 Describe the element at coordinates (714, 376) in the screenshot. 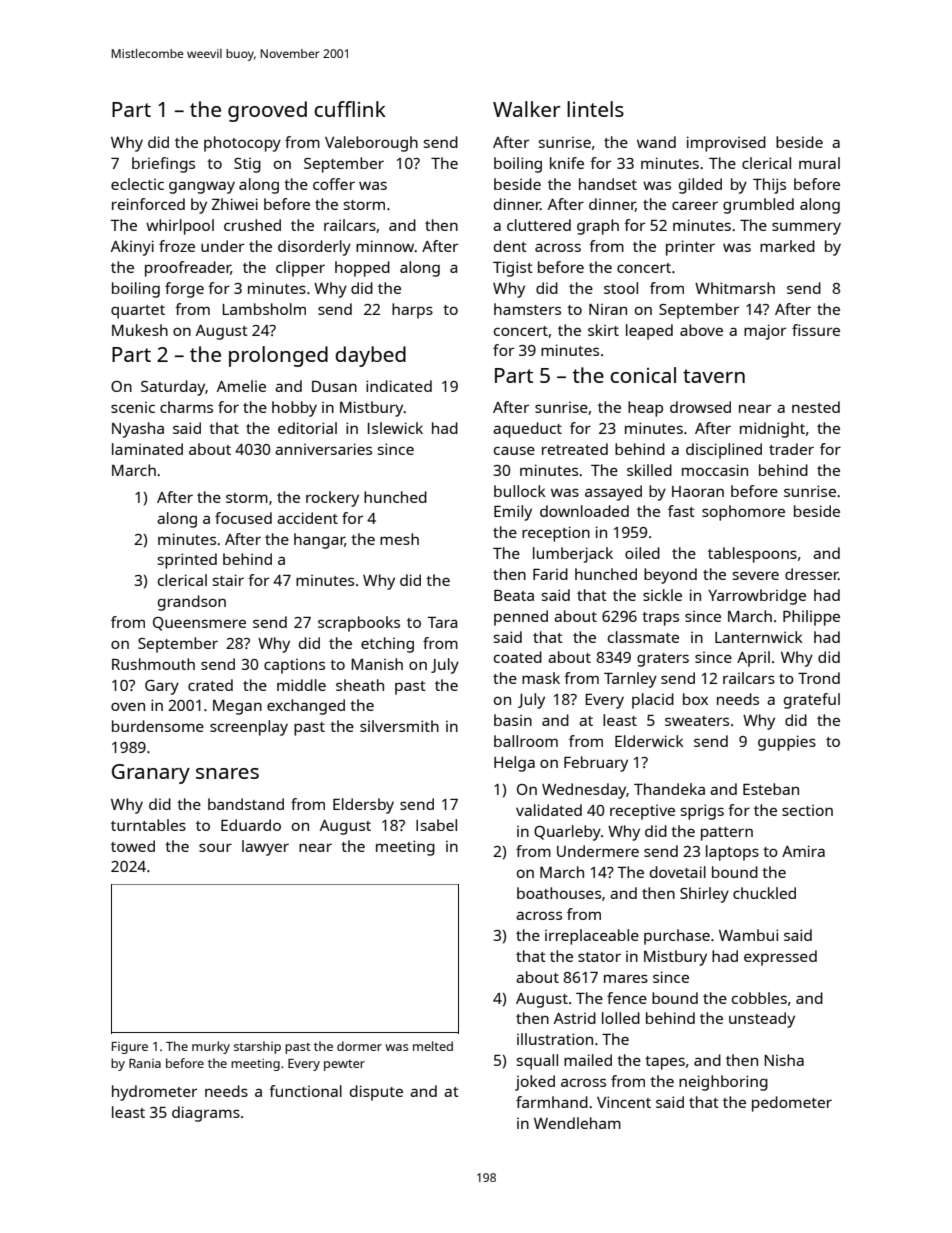

I see `tavern` at that location.
